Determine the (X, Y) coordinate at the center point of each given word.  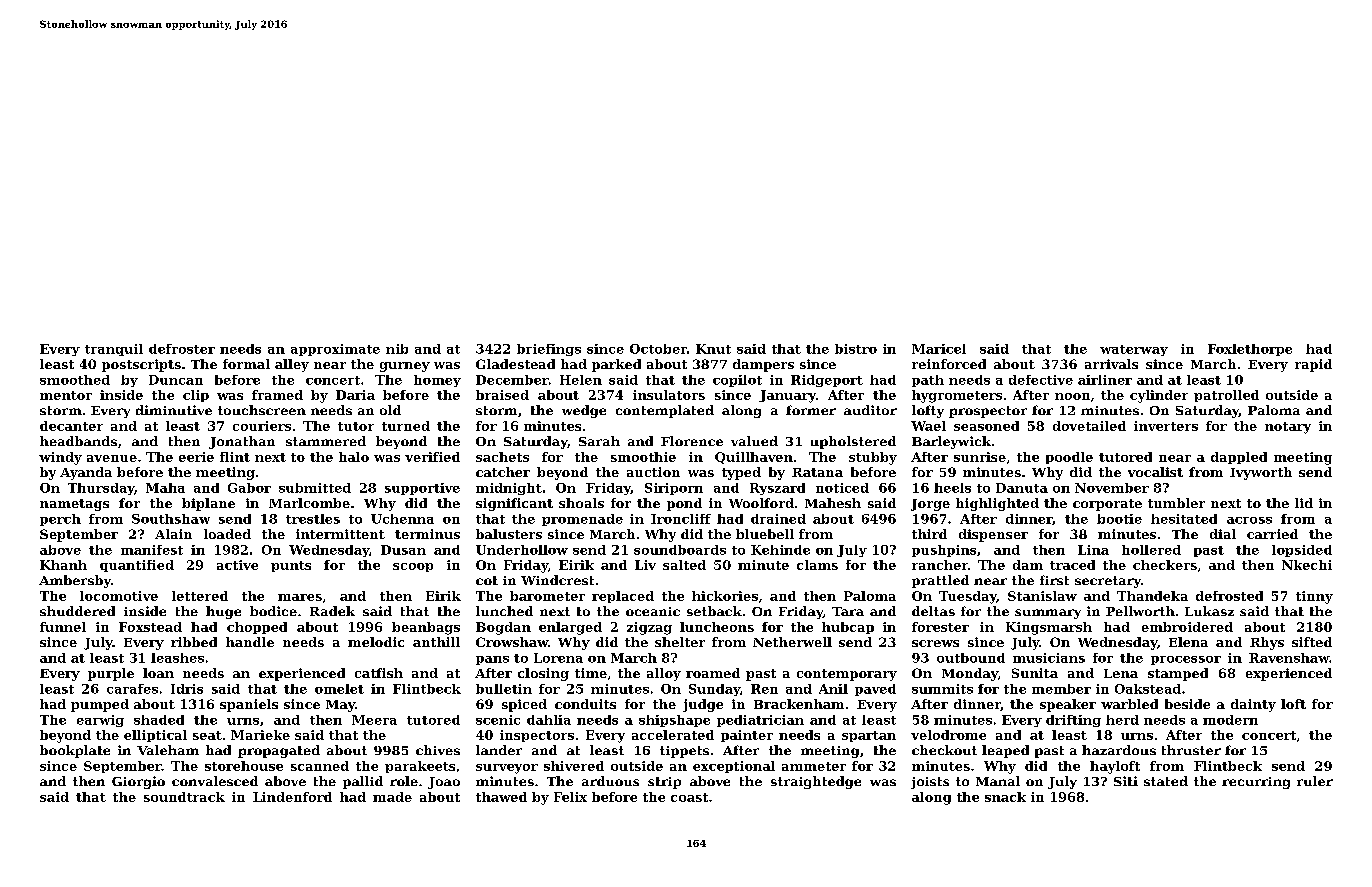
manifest (152, 550)
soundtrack (184, 797)
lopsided (1302, 551)
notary (1288, 428)
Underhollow (522, 550)
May (340, 706)
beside (1187, 704)
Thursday (101, 489)
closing (543, 674)
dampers (763, 365)
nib (397, 349)
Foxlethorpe (1250, 350)
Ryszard (777, 489)
